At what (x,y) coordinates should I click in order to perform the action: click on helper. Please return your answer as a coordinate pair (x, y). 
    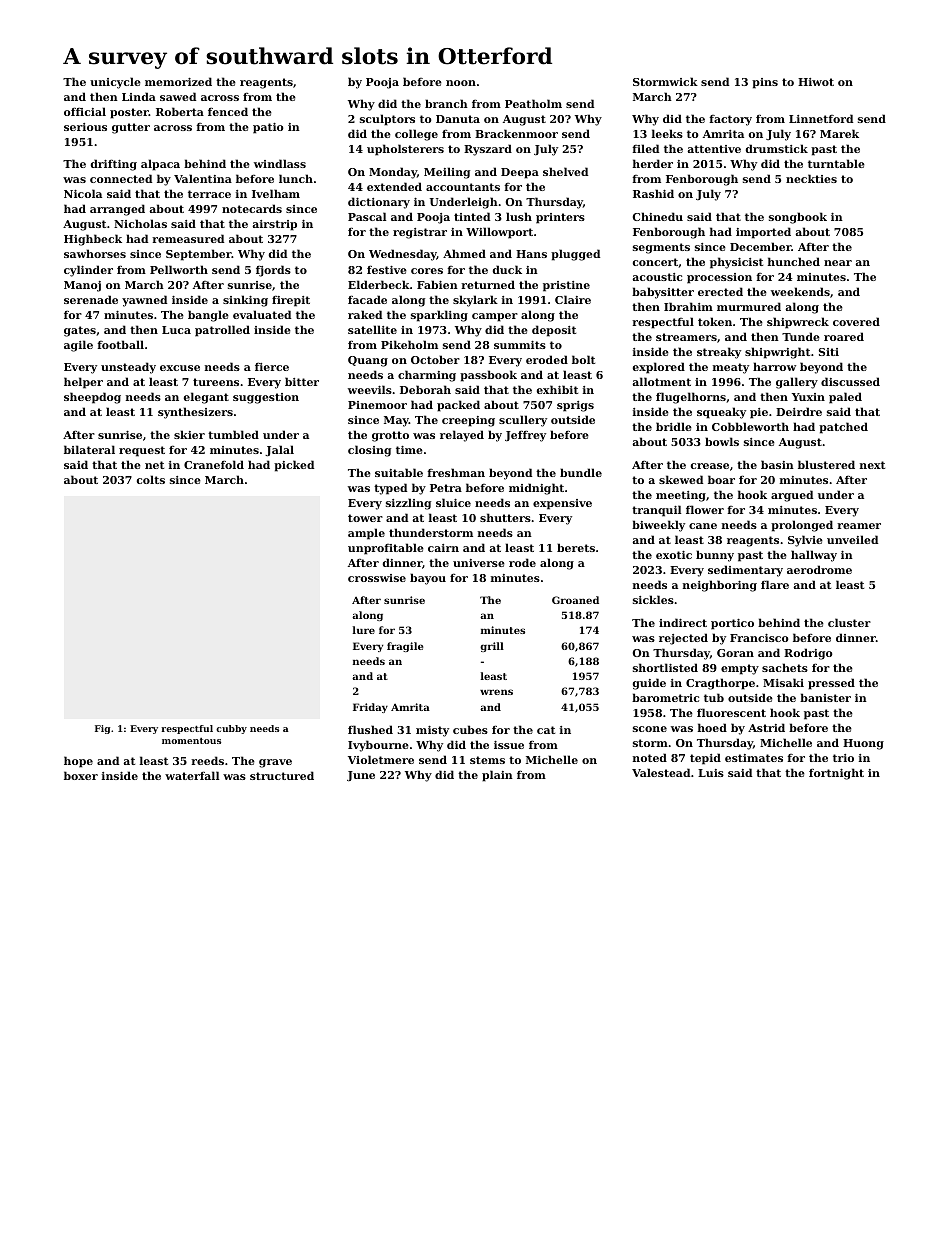
    Looking at the image, I should click on (83, 383).
